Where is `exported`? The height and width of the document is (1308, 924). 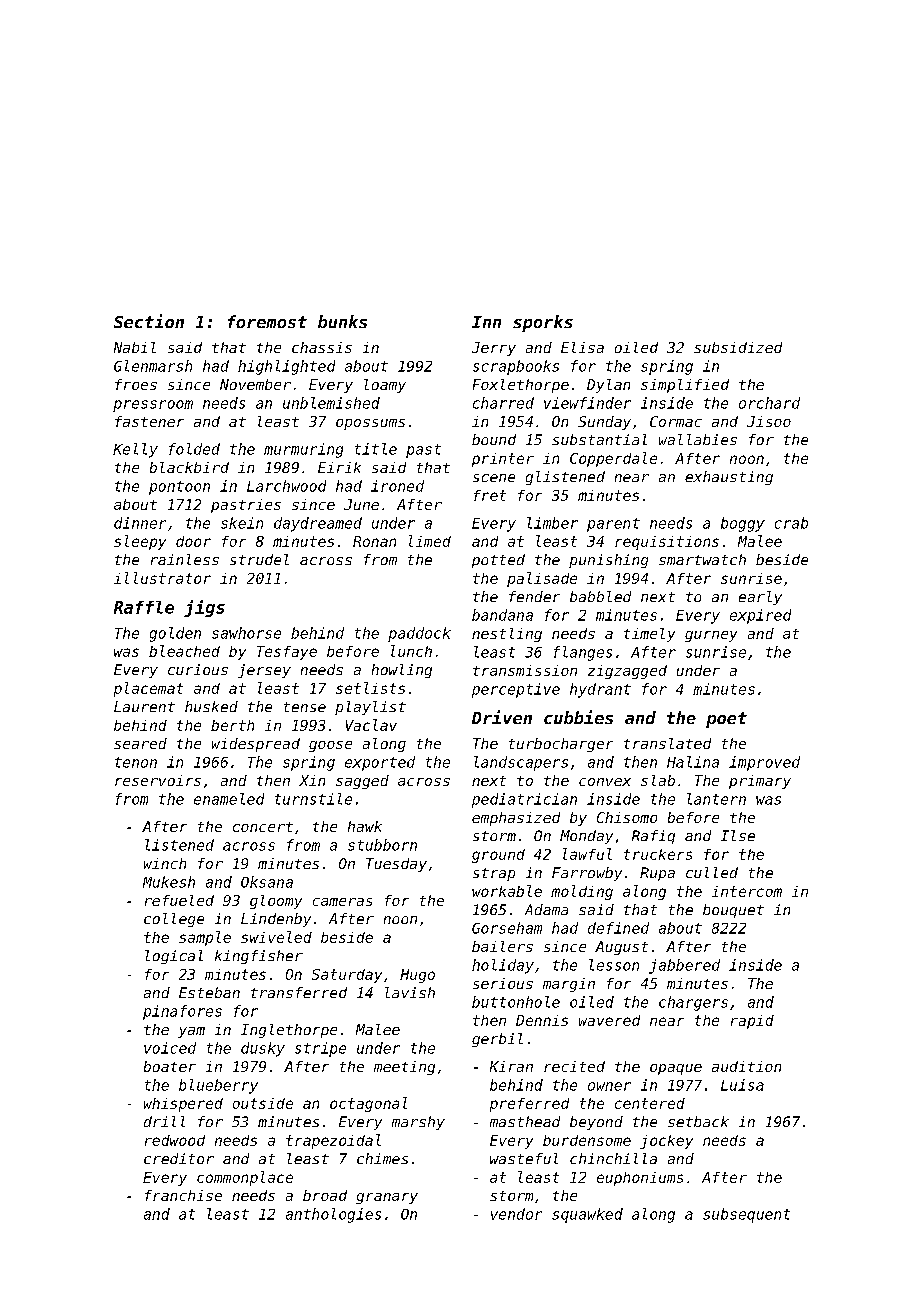 exported is located at coordinates (380, 763).
